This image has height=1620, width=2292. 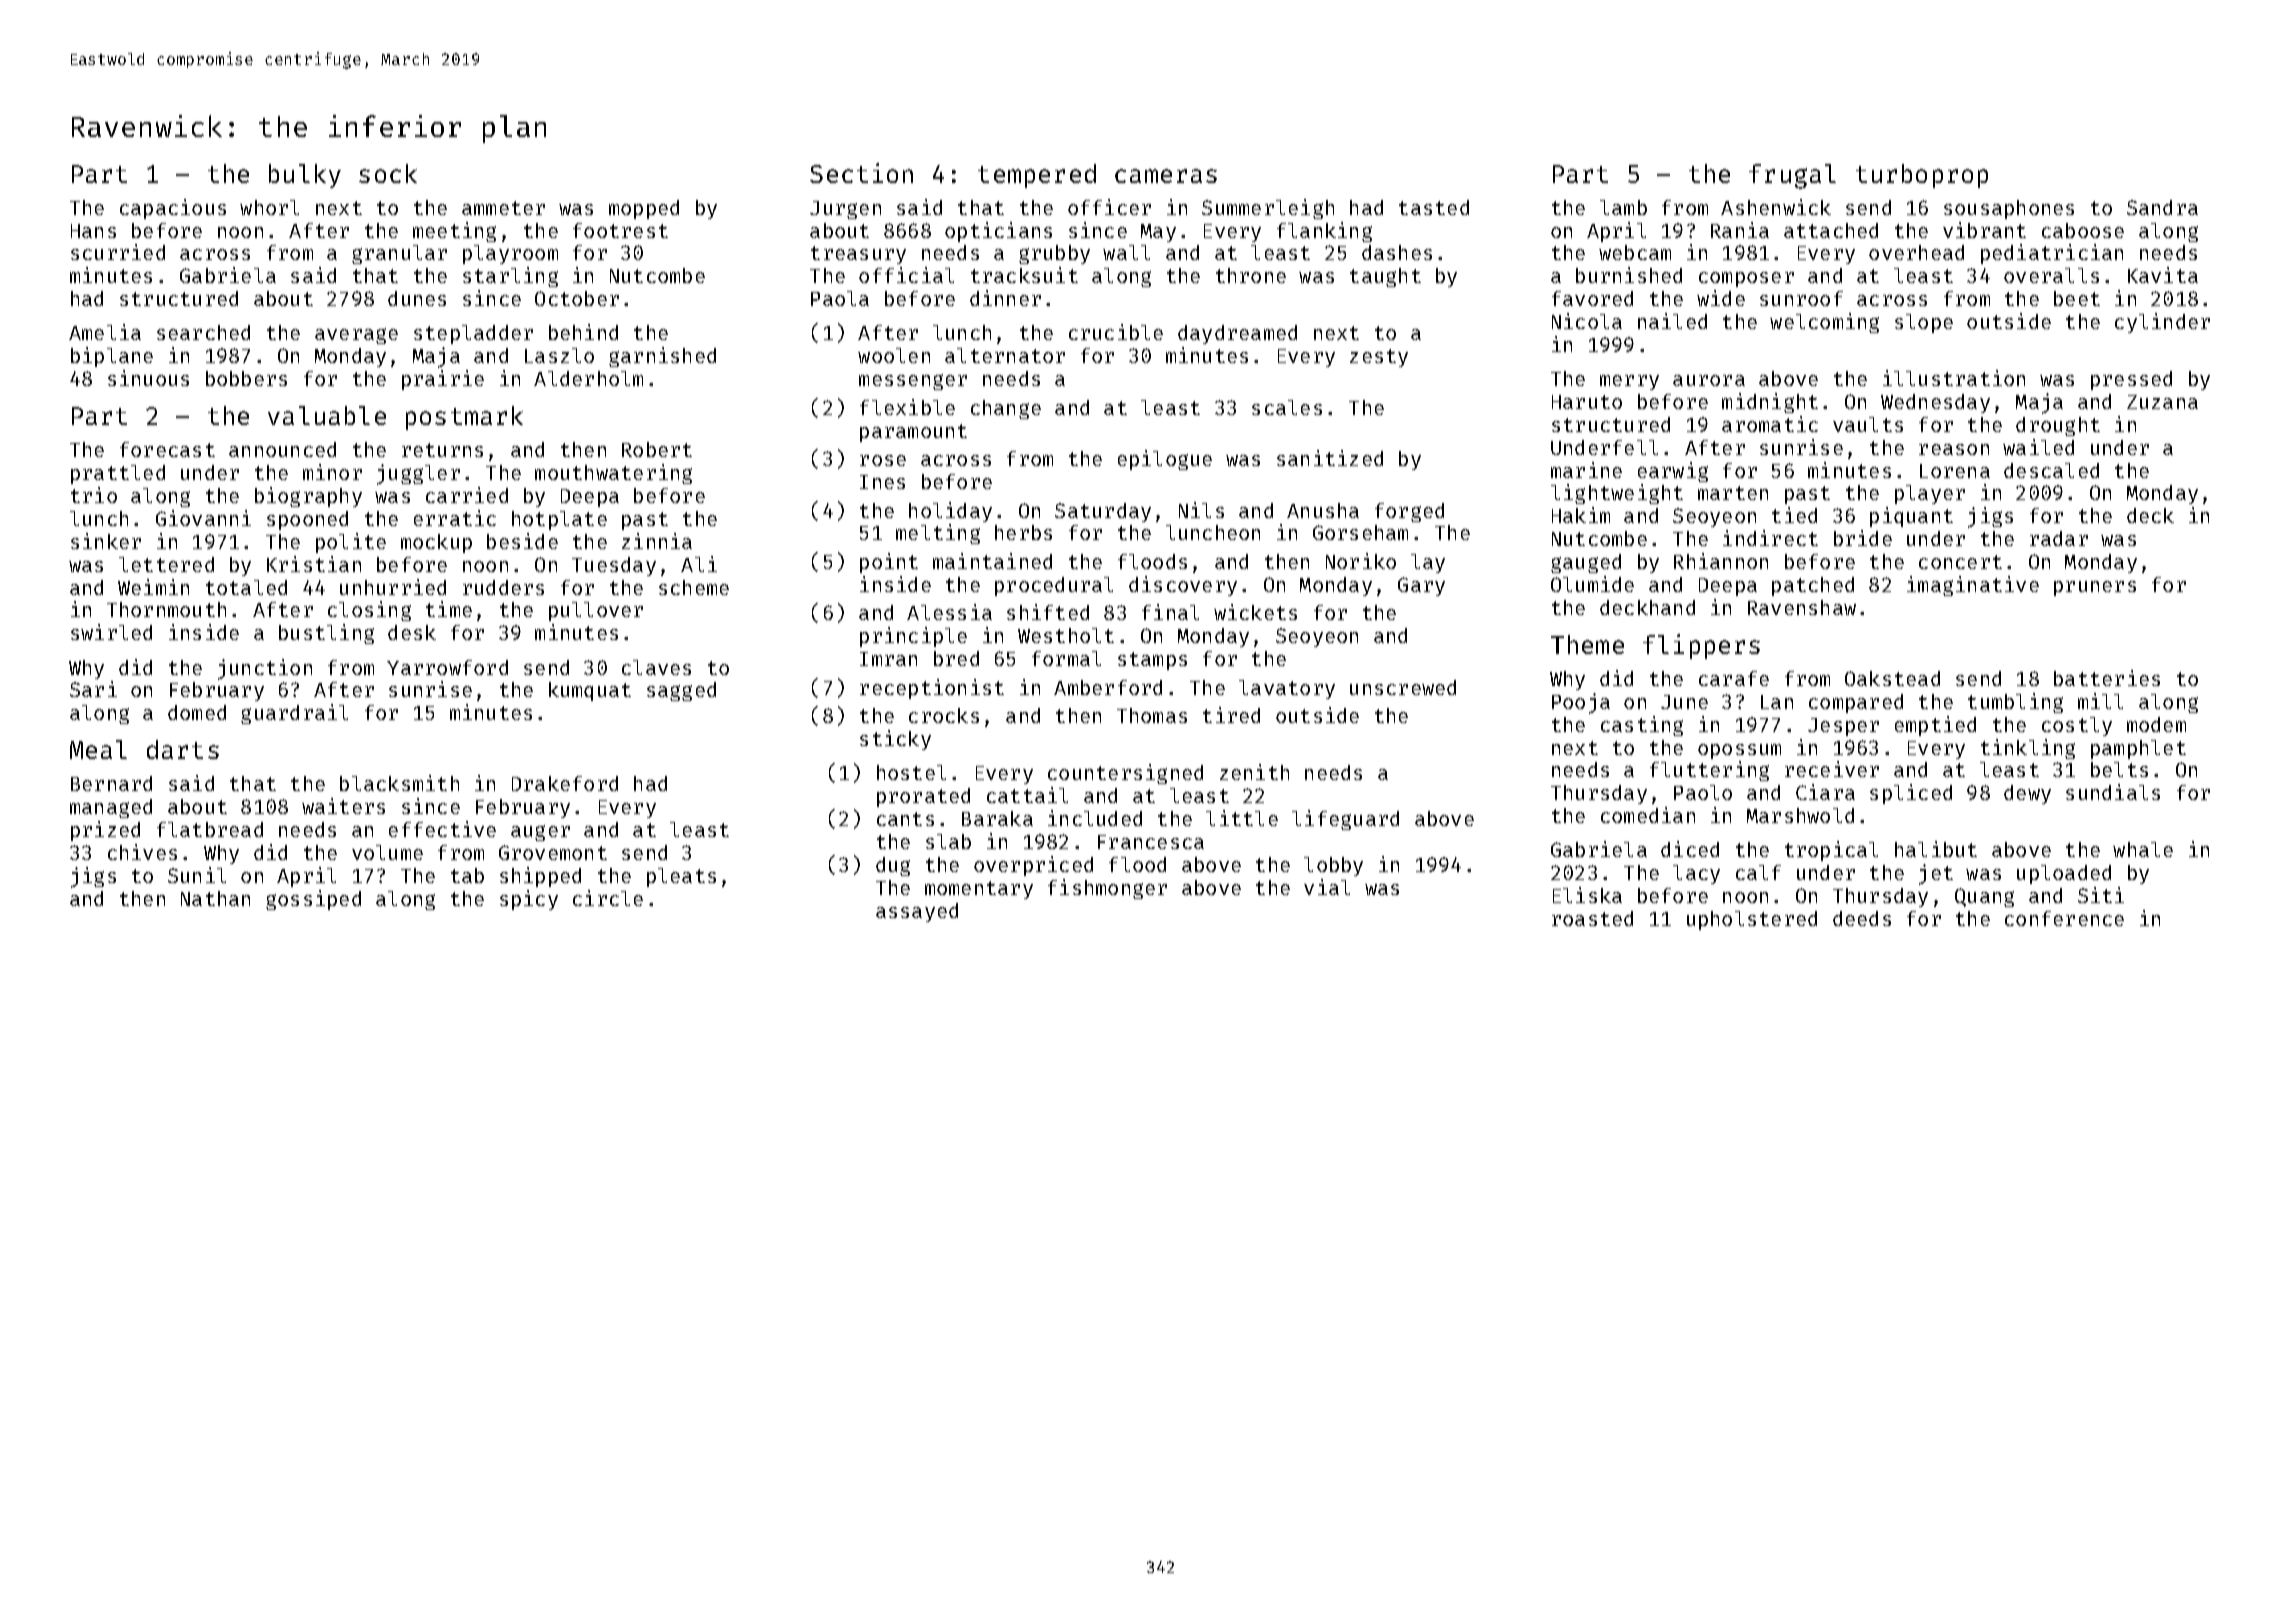 I want to click on point, so click(x=889, y=563).
